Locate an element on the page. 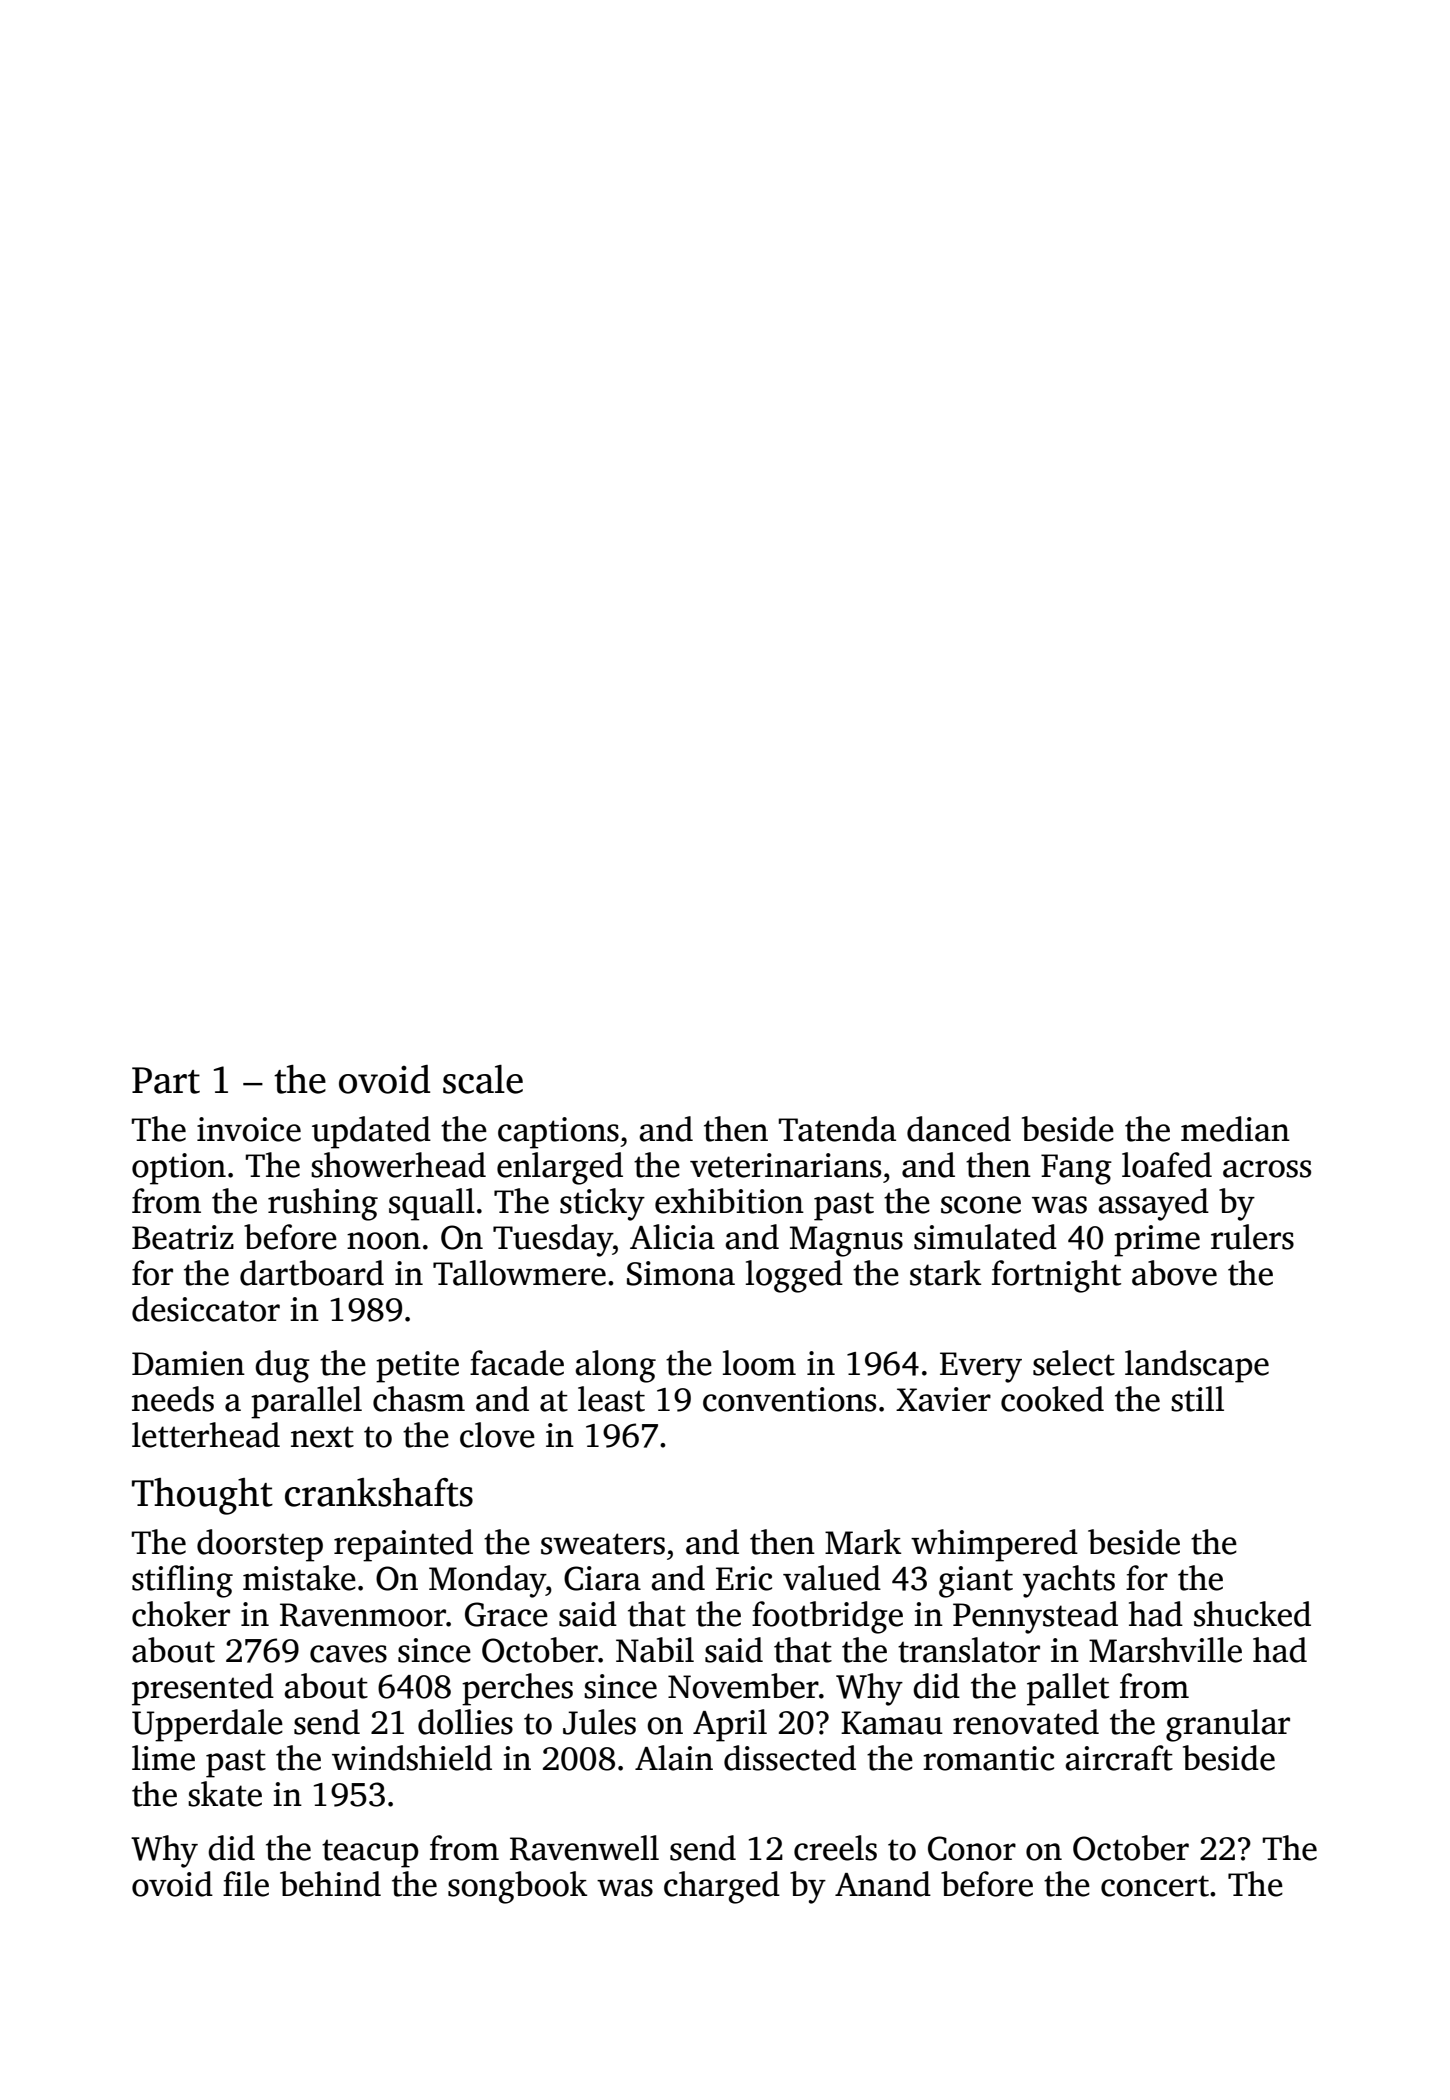  Thought is located at coordinates (202, 1496).
